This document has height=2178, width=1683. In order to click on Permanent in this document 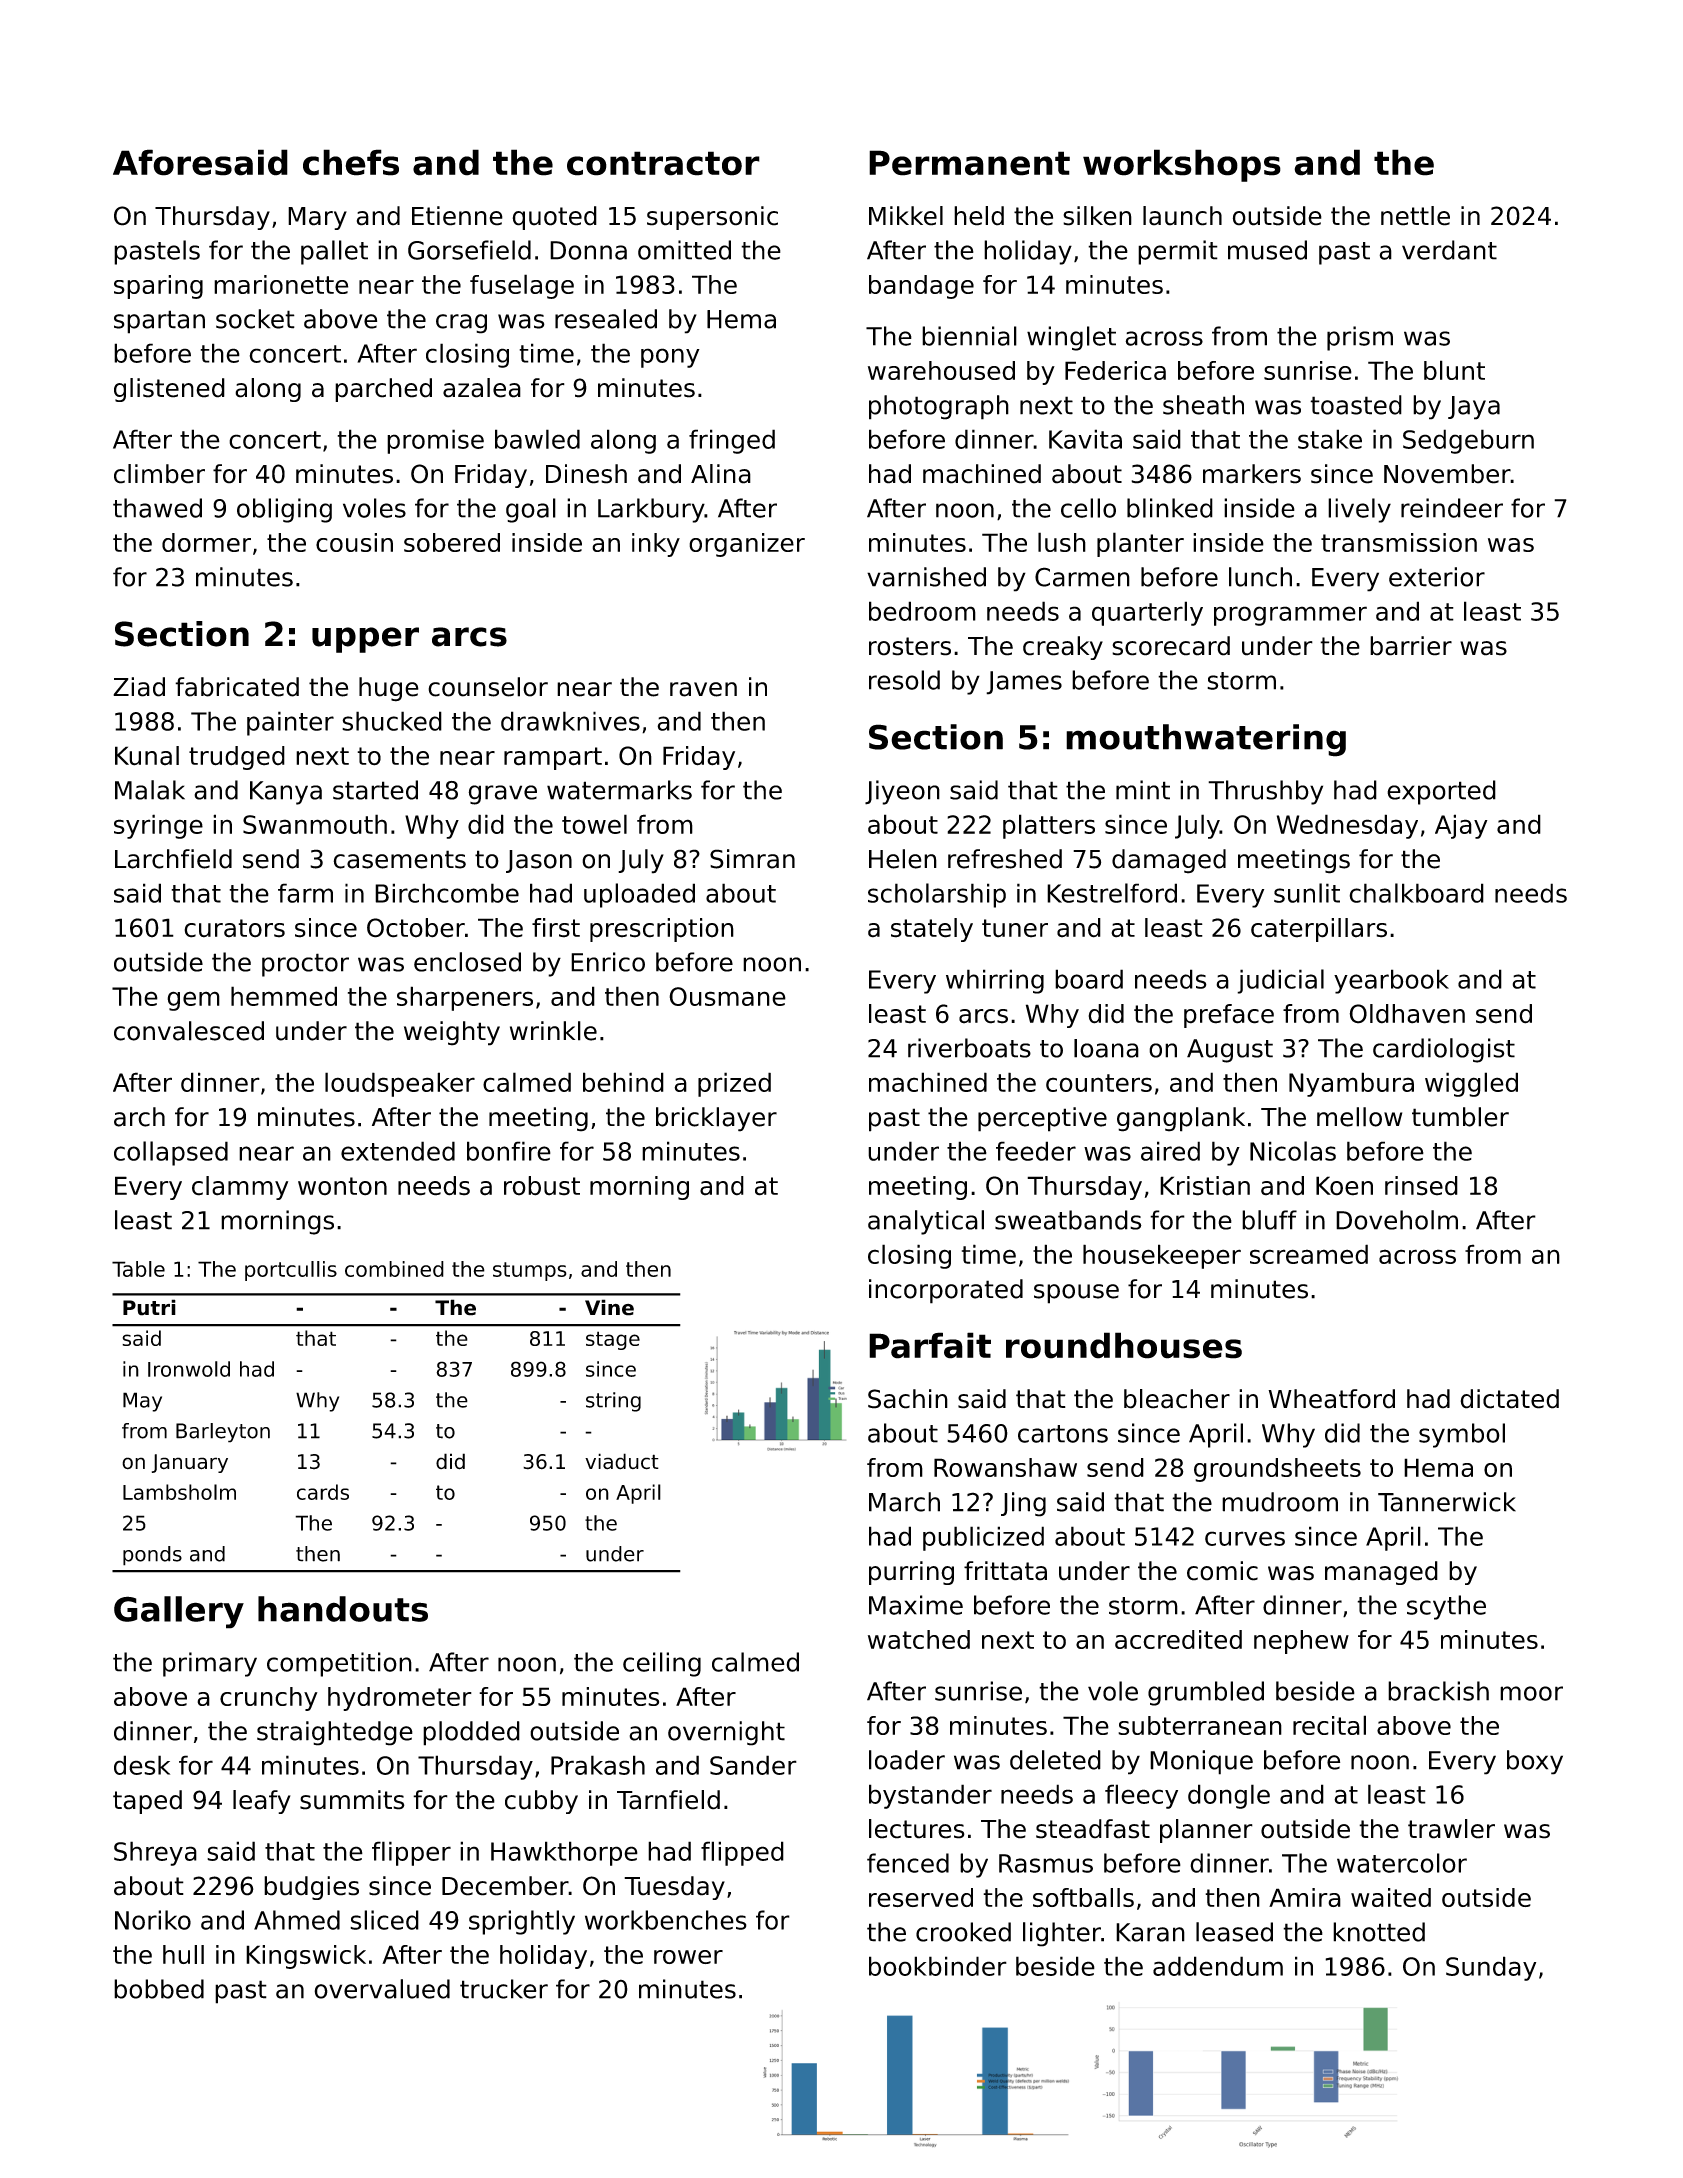, I will do `click(969, 163)`.
